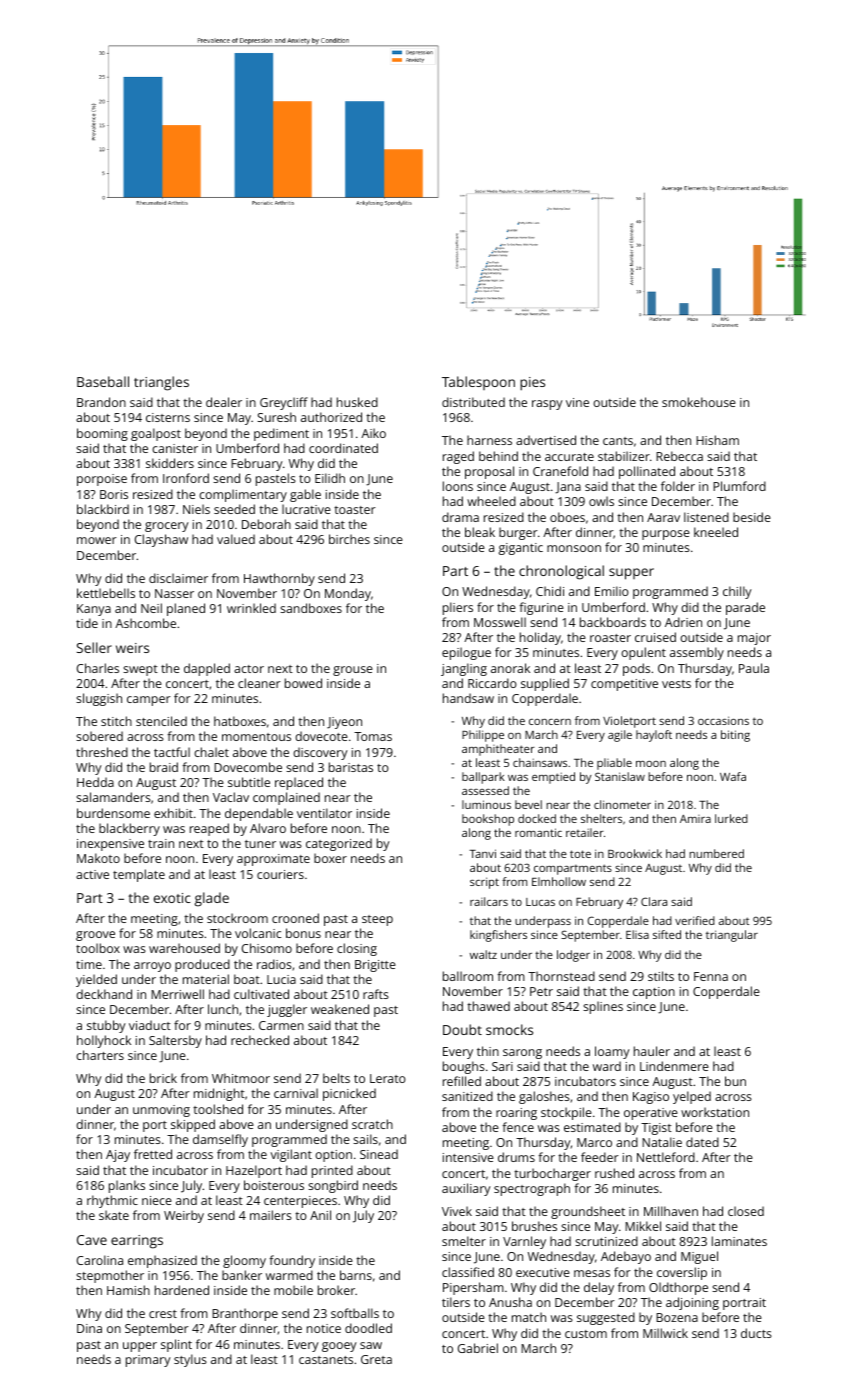 This screenshot has height=1400, width=849. What do you see at coordinates (636, 669) in the screenshot?
I see `pods` at bounding box center [636, 669].
